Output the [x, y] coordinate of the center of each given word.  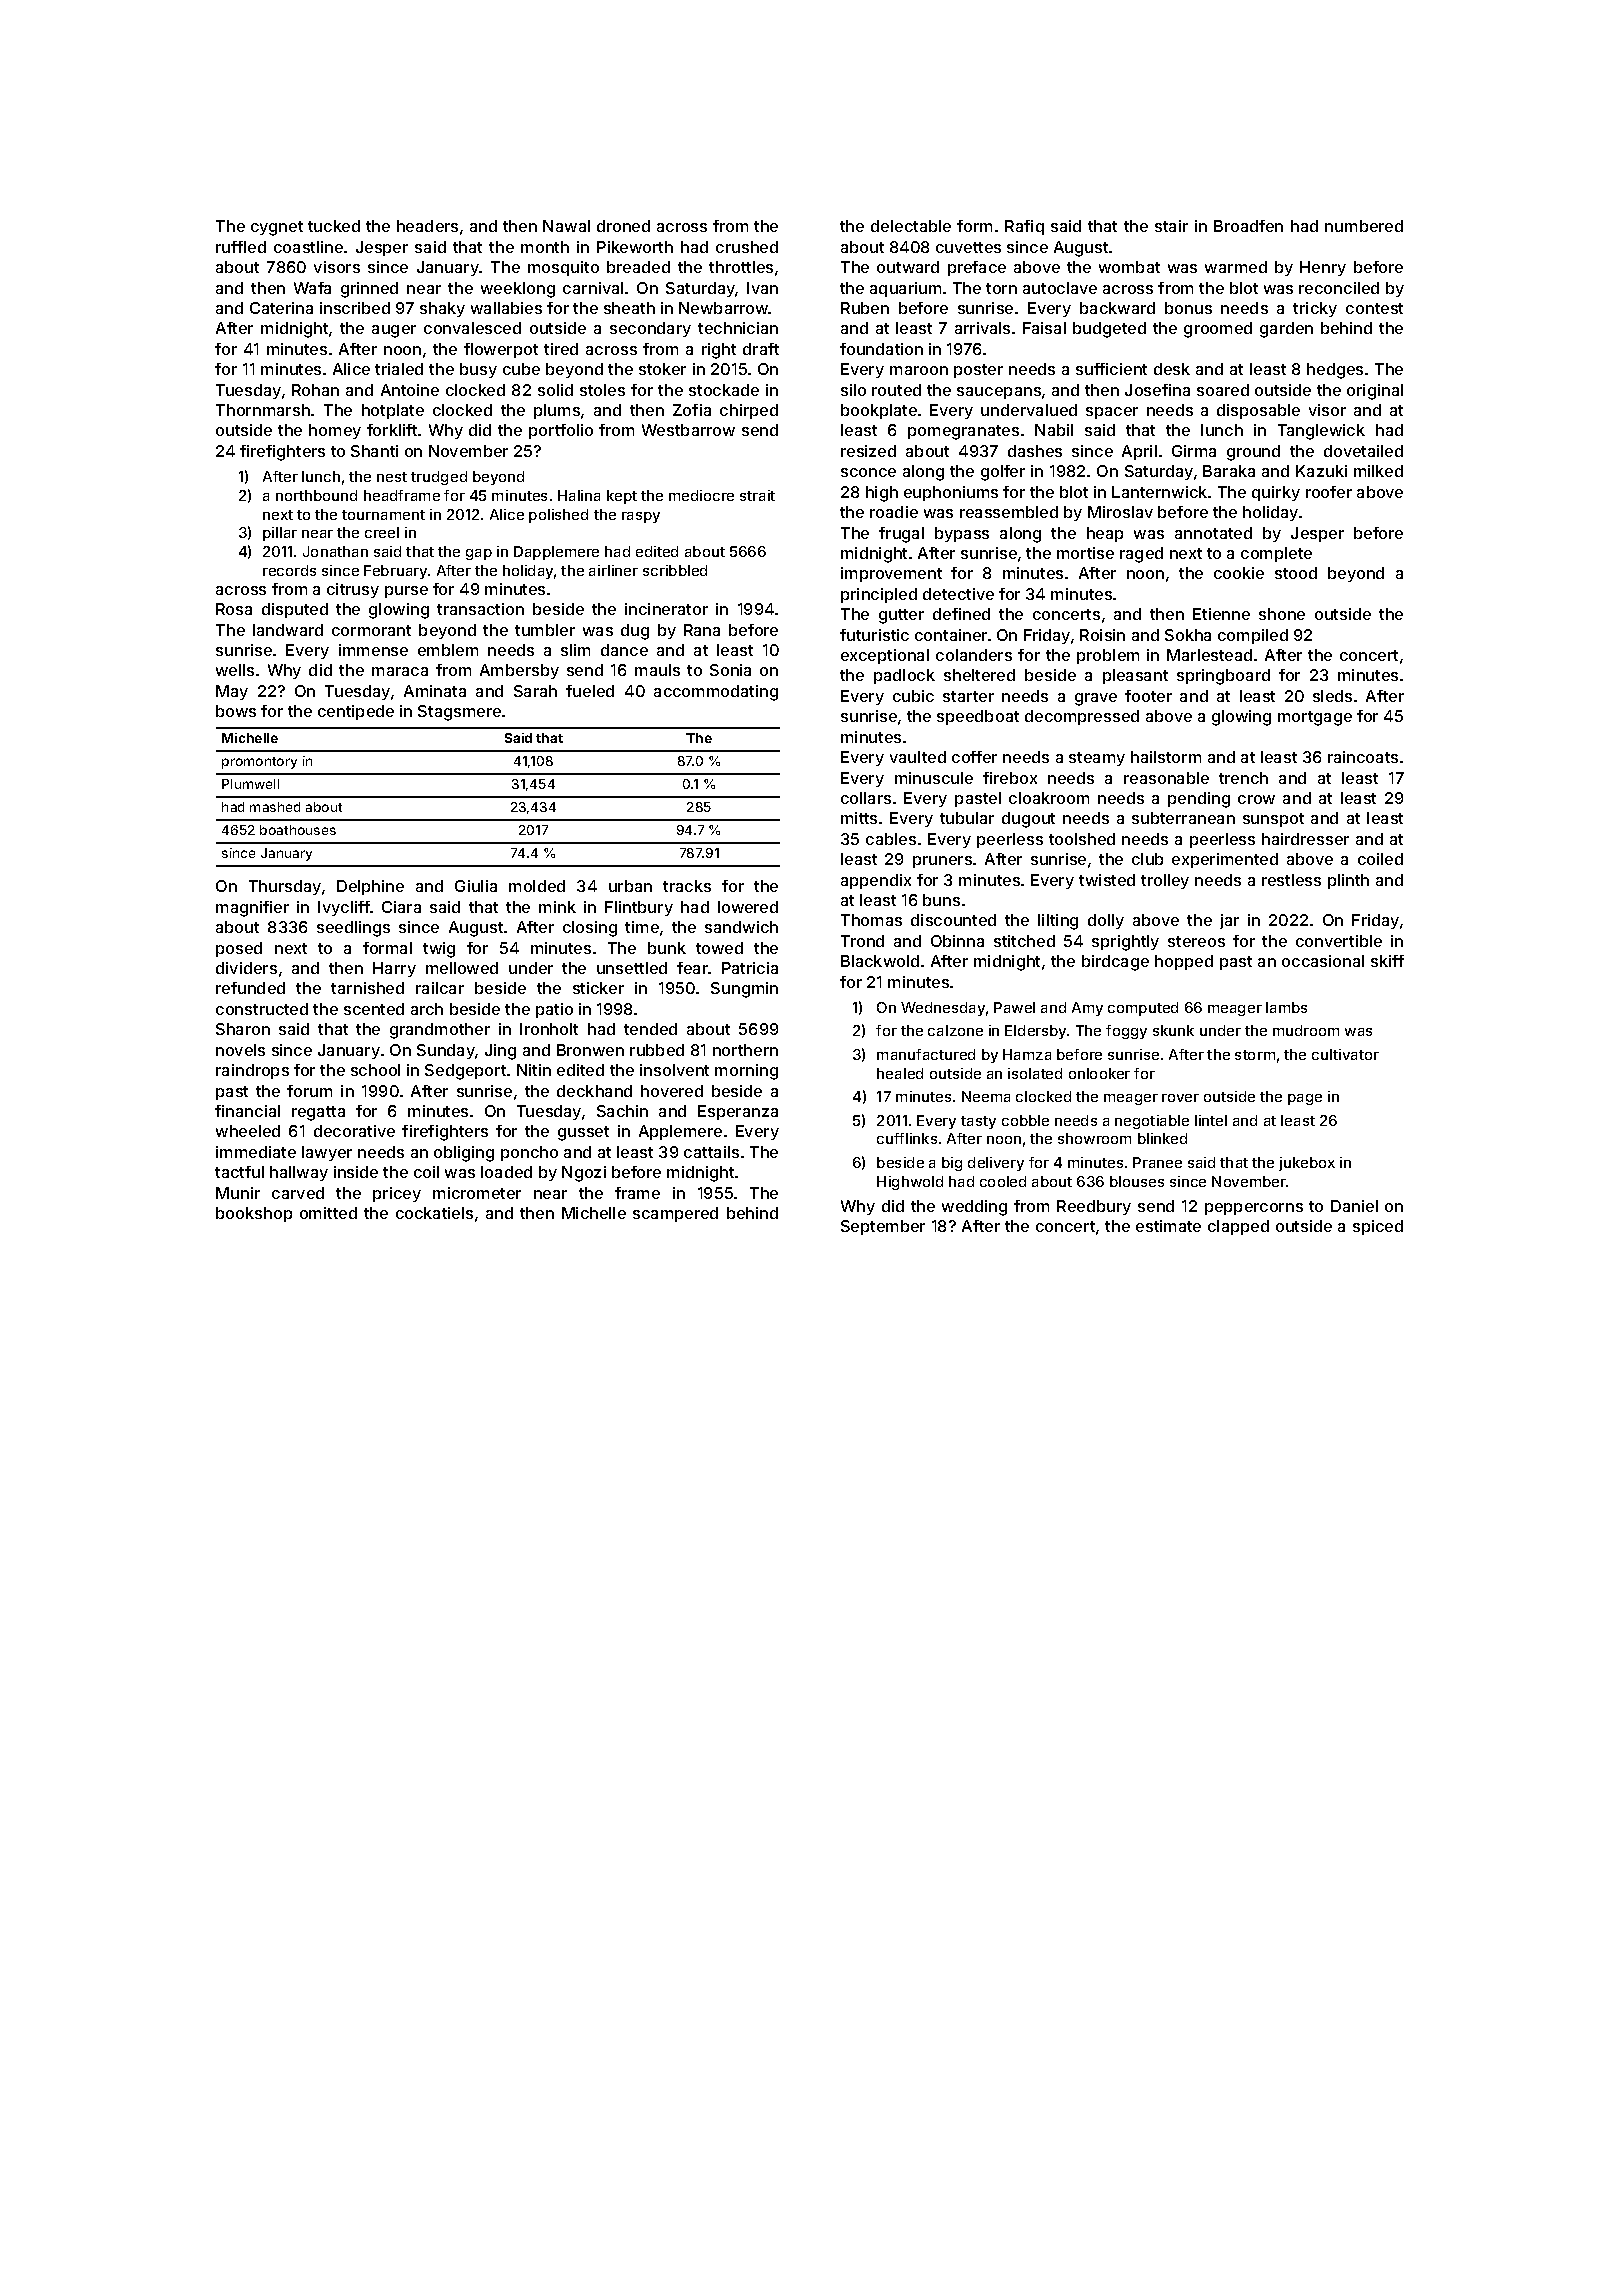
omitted [328, 1213]
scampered [675, 1214]
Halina [579, 495]
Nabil [1054, 430]
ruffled [241, 247]
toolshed [1082, 839]
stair [1171, 226]
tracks [687, 886]
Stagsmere [459, 713]
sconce [868, 472]
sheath [629, 308]
